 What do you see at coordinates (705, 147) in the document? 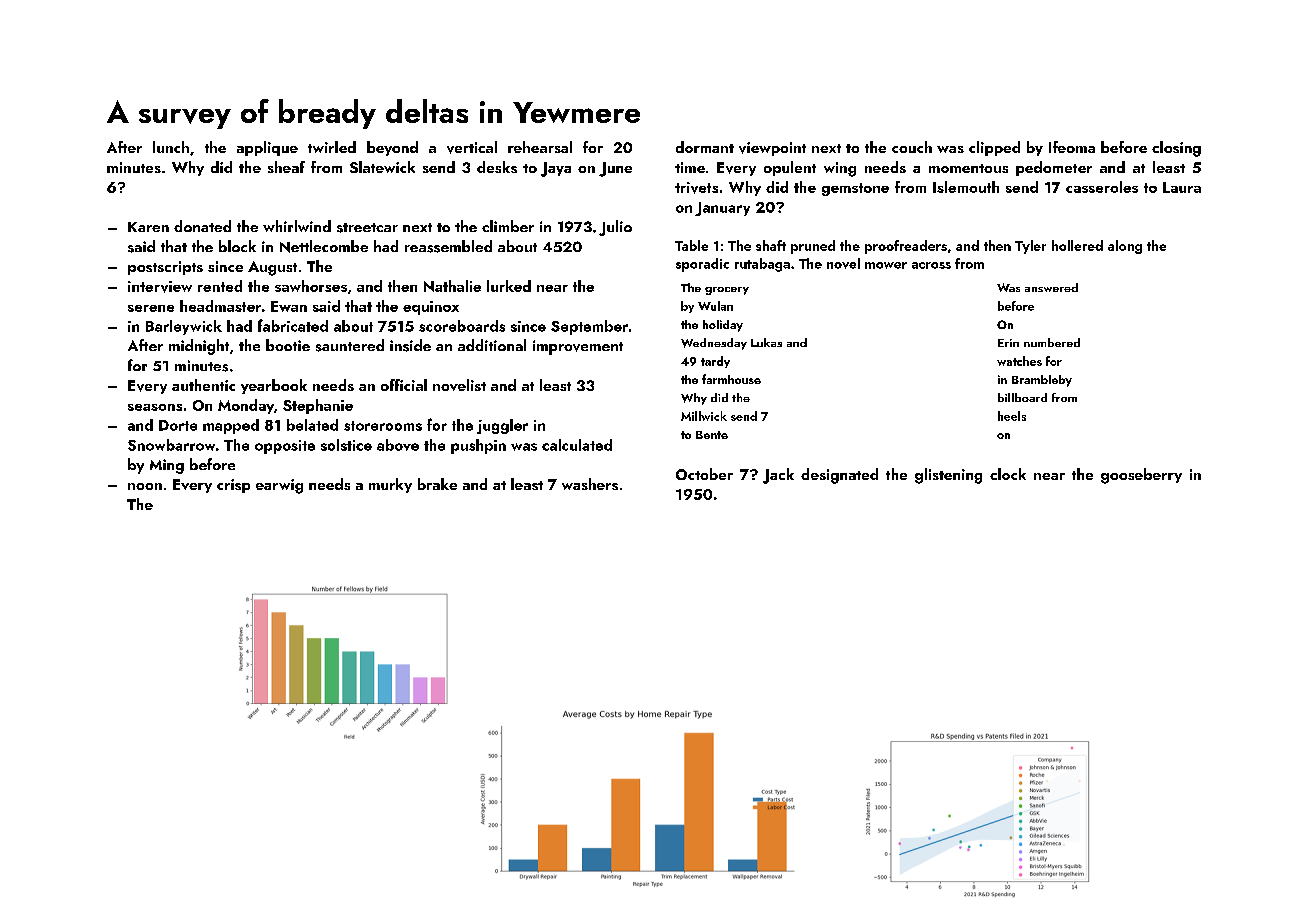
I see `dormant` at bounding box center [705, 147].
